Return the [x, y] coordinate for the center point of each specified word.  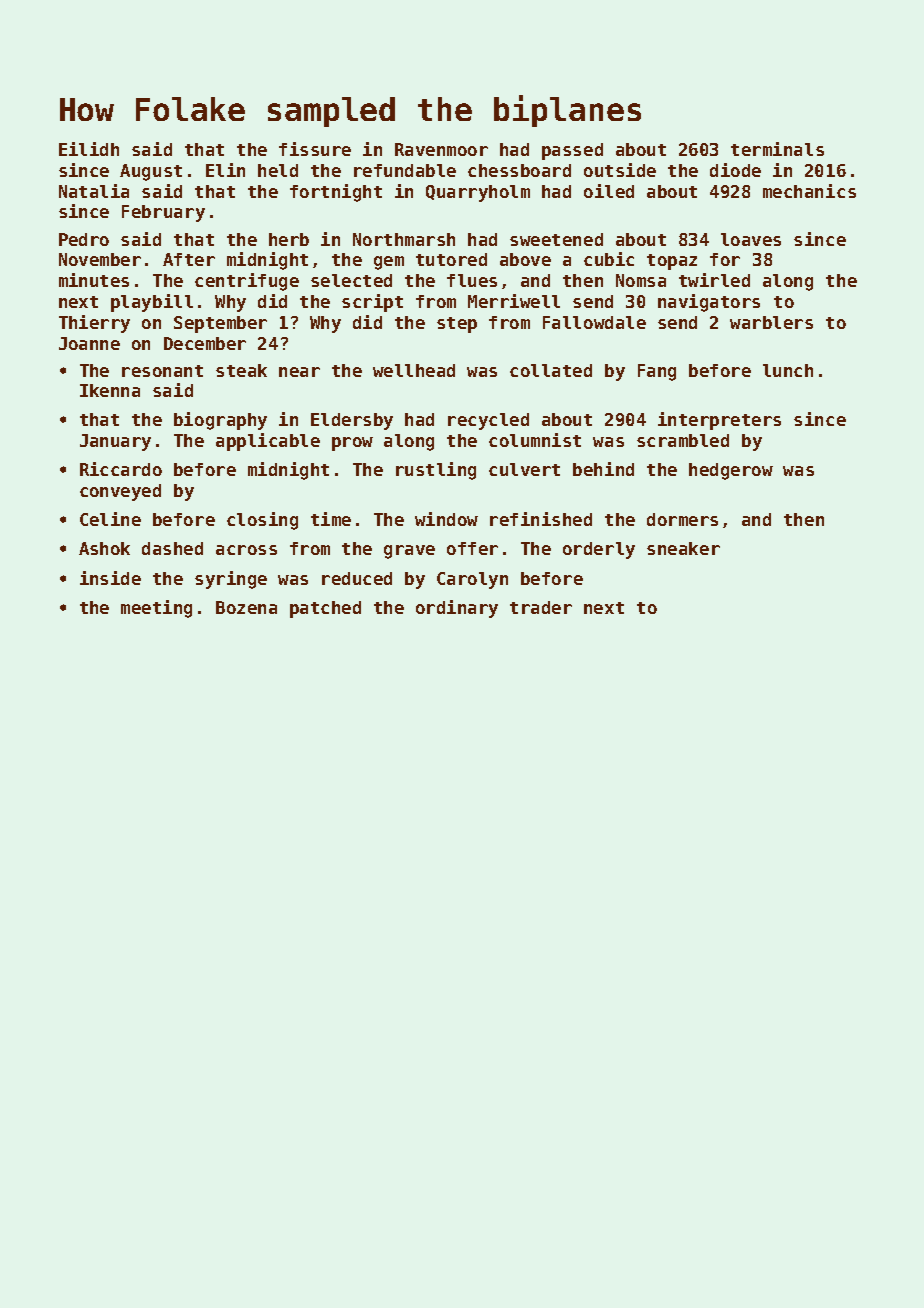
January [115, 442]
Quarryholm [478, 193]
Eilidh [89, 149]
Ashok [104, 548]
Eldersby [352, 421]
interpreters [719, 421]
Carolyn [472, 580]
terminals [777, 149]
